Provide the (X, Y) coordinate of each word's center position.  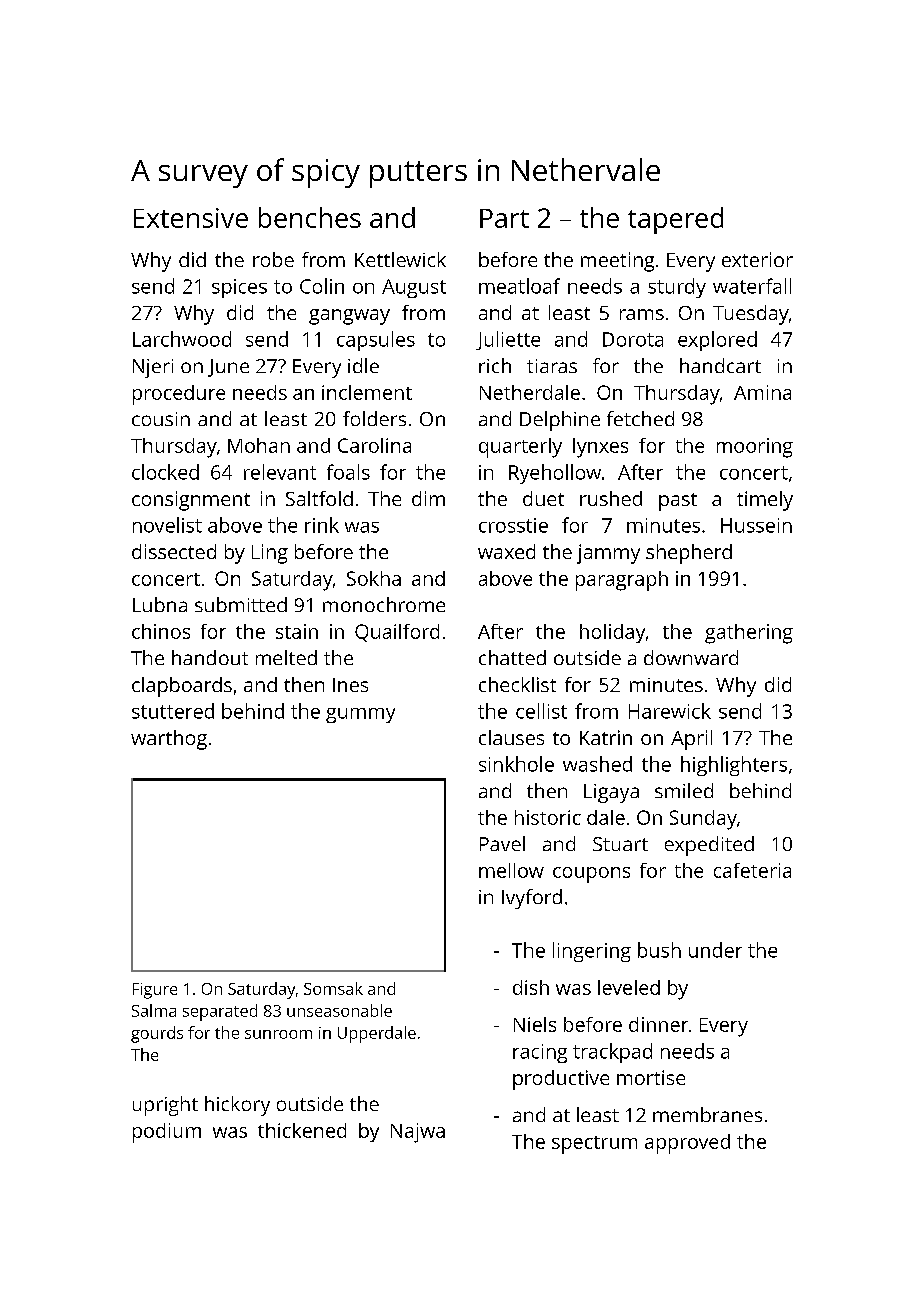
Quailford (397, 633)
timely (765, 501)
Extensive (191, 218)
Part (504, 218)
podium (167, 1133)
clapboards (182, 687)
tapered (675, 220)
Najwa (418, 1133)
